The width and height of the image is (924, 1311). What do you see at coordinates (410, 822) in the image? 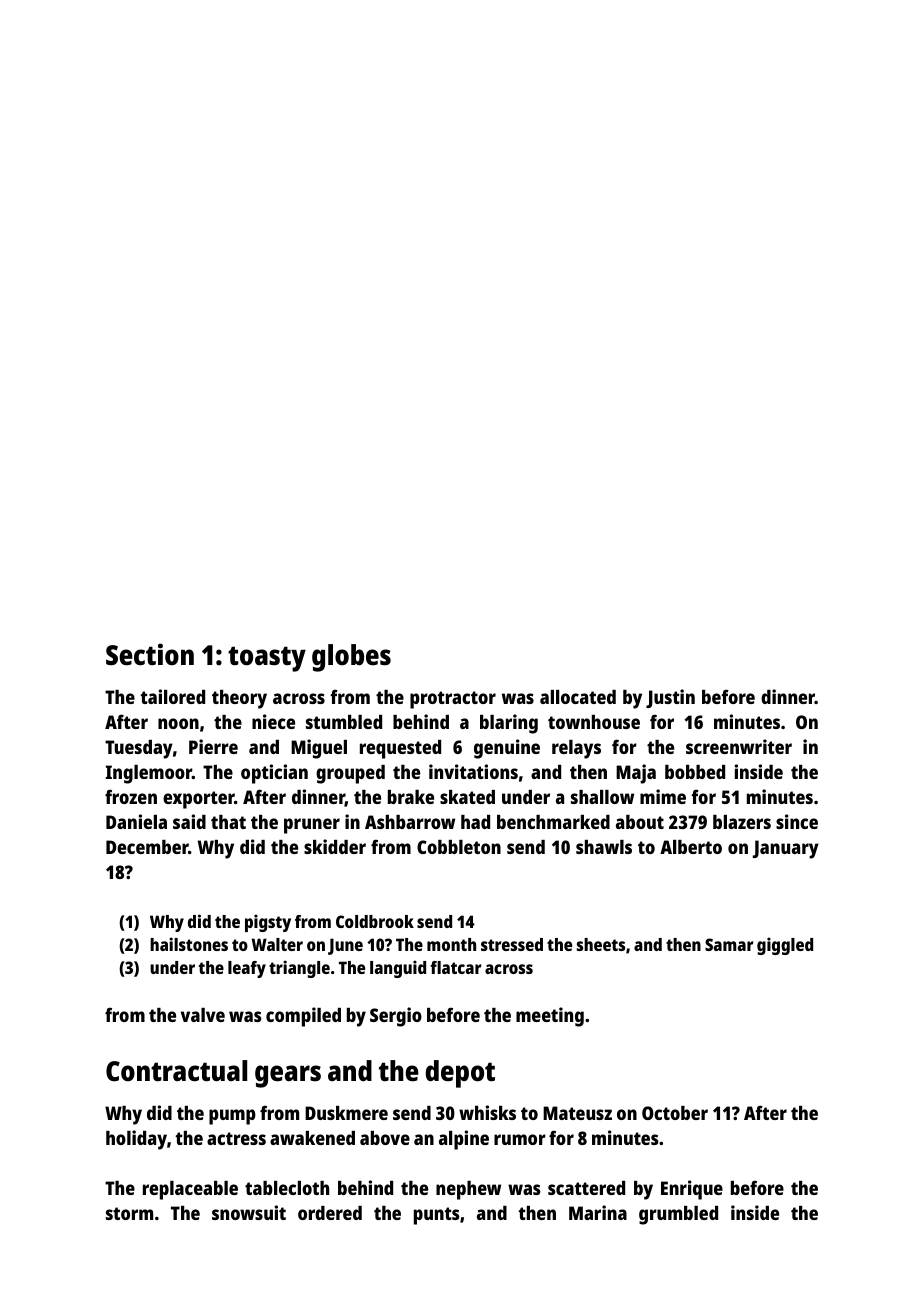
I see `Ashbarrow` at bounding box center [410, 822].
